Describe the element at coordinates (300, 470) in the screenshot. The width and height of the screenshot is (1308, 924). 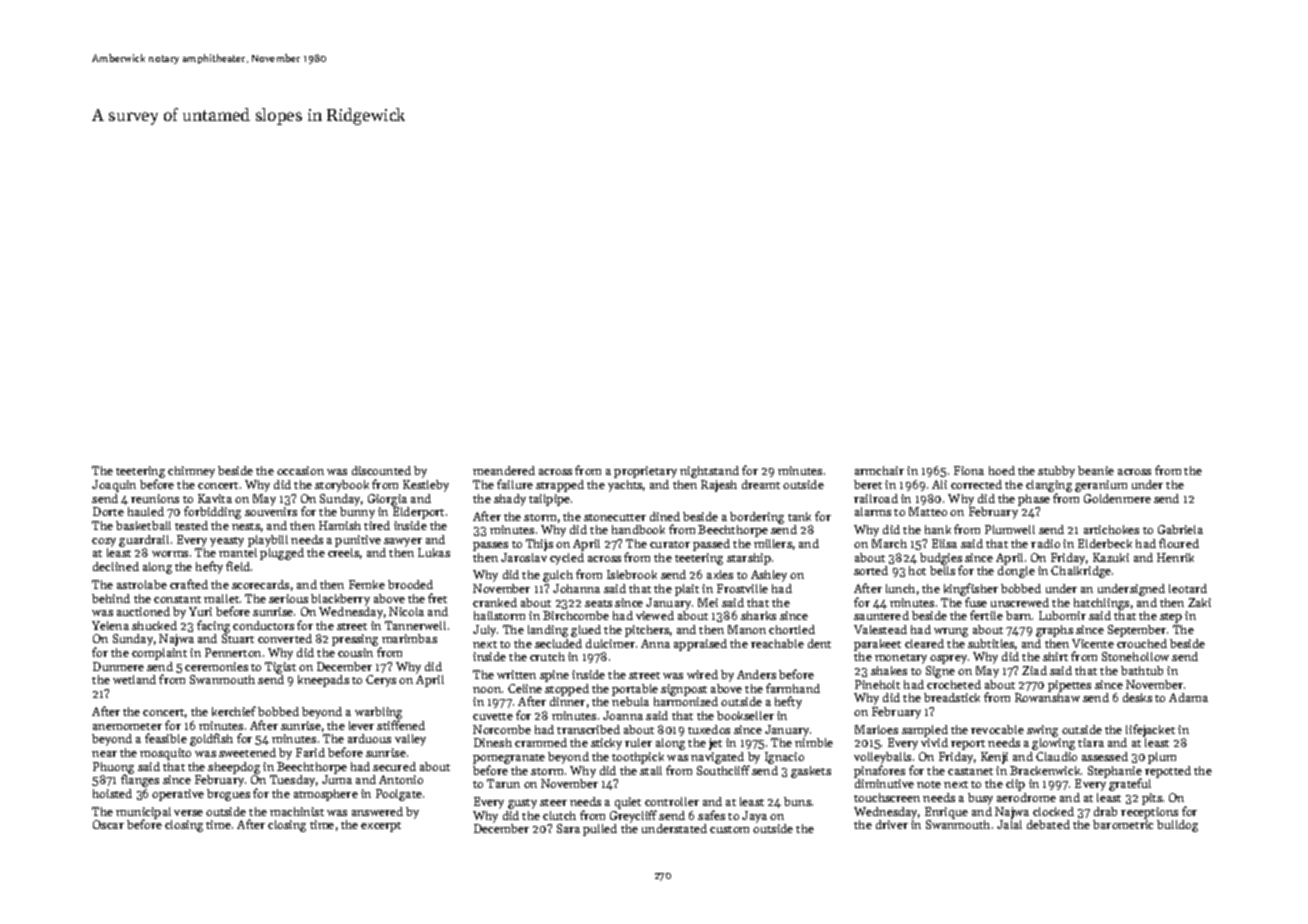
I see `occasion` at that location.
